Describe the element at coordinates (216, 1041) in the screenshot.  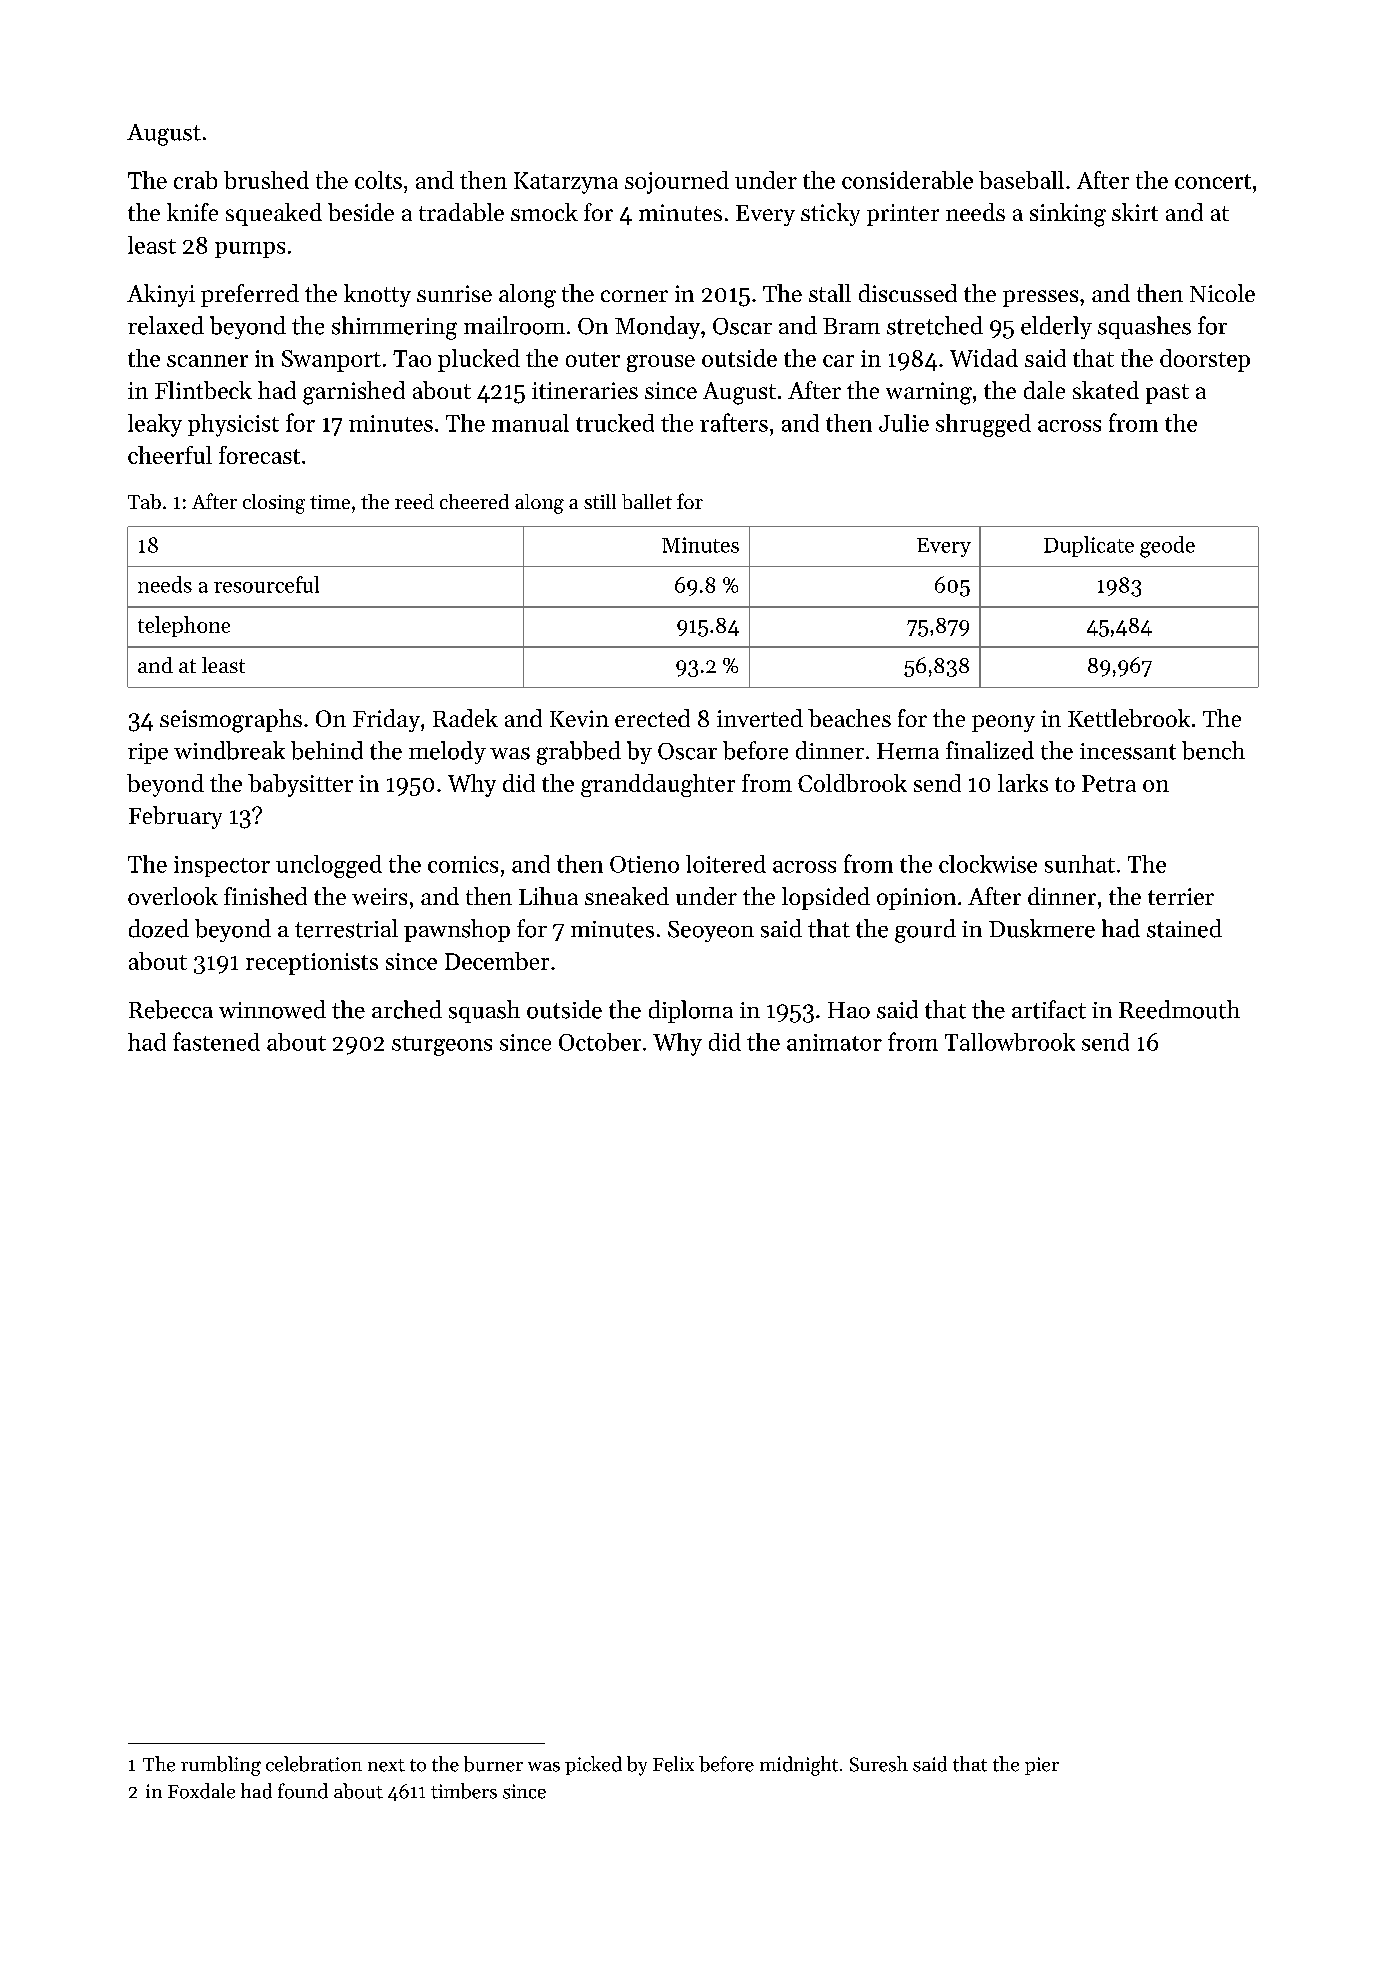
I see `fastened` at that location.
